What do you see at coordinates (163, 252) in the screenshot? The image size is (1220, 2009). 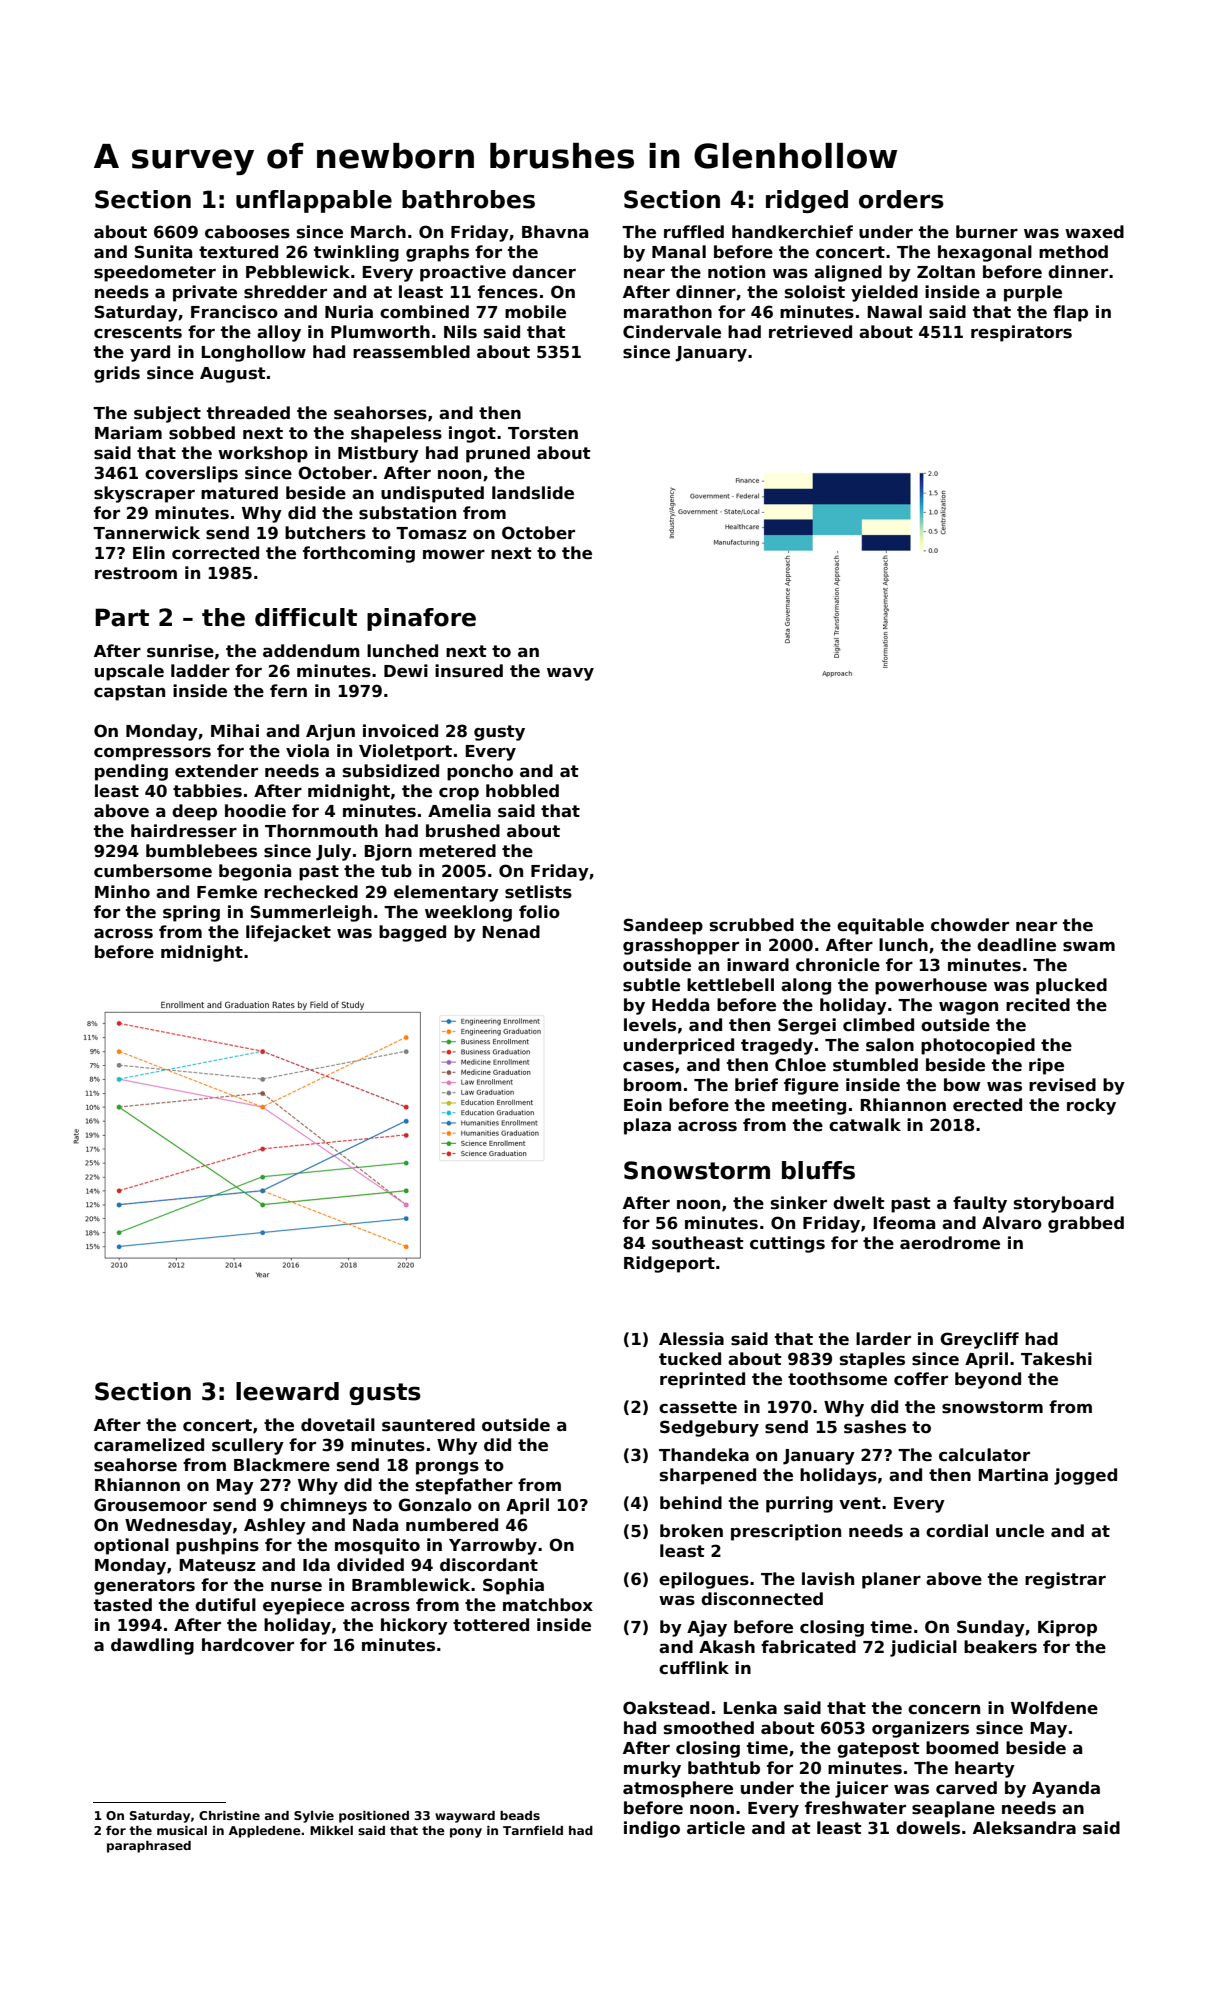 I see `Sunita` at bounding box center [163, 252].
